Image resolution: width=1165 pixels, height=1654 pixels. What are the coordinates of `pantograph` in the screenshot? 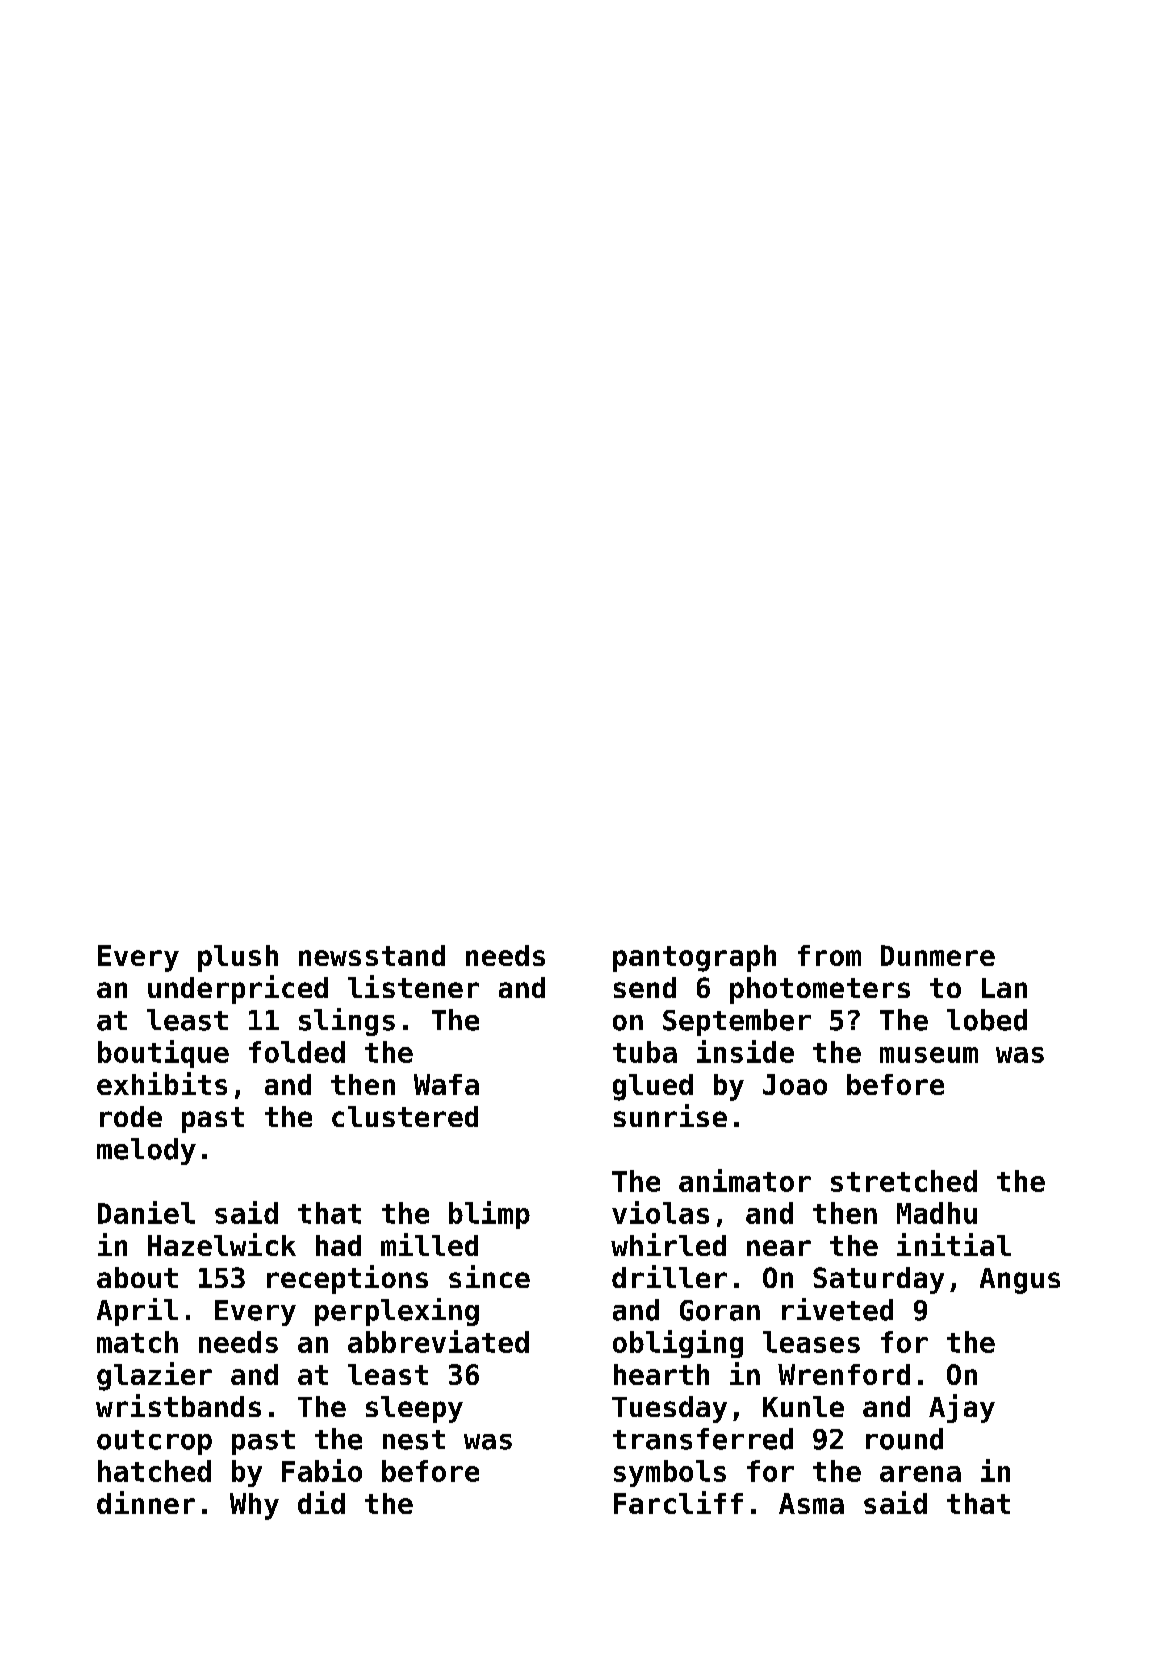 It's located at (694, 958).
